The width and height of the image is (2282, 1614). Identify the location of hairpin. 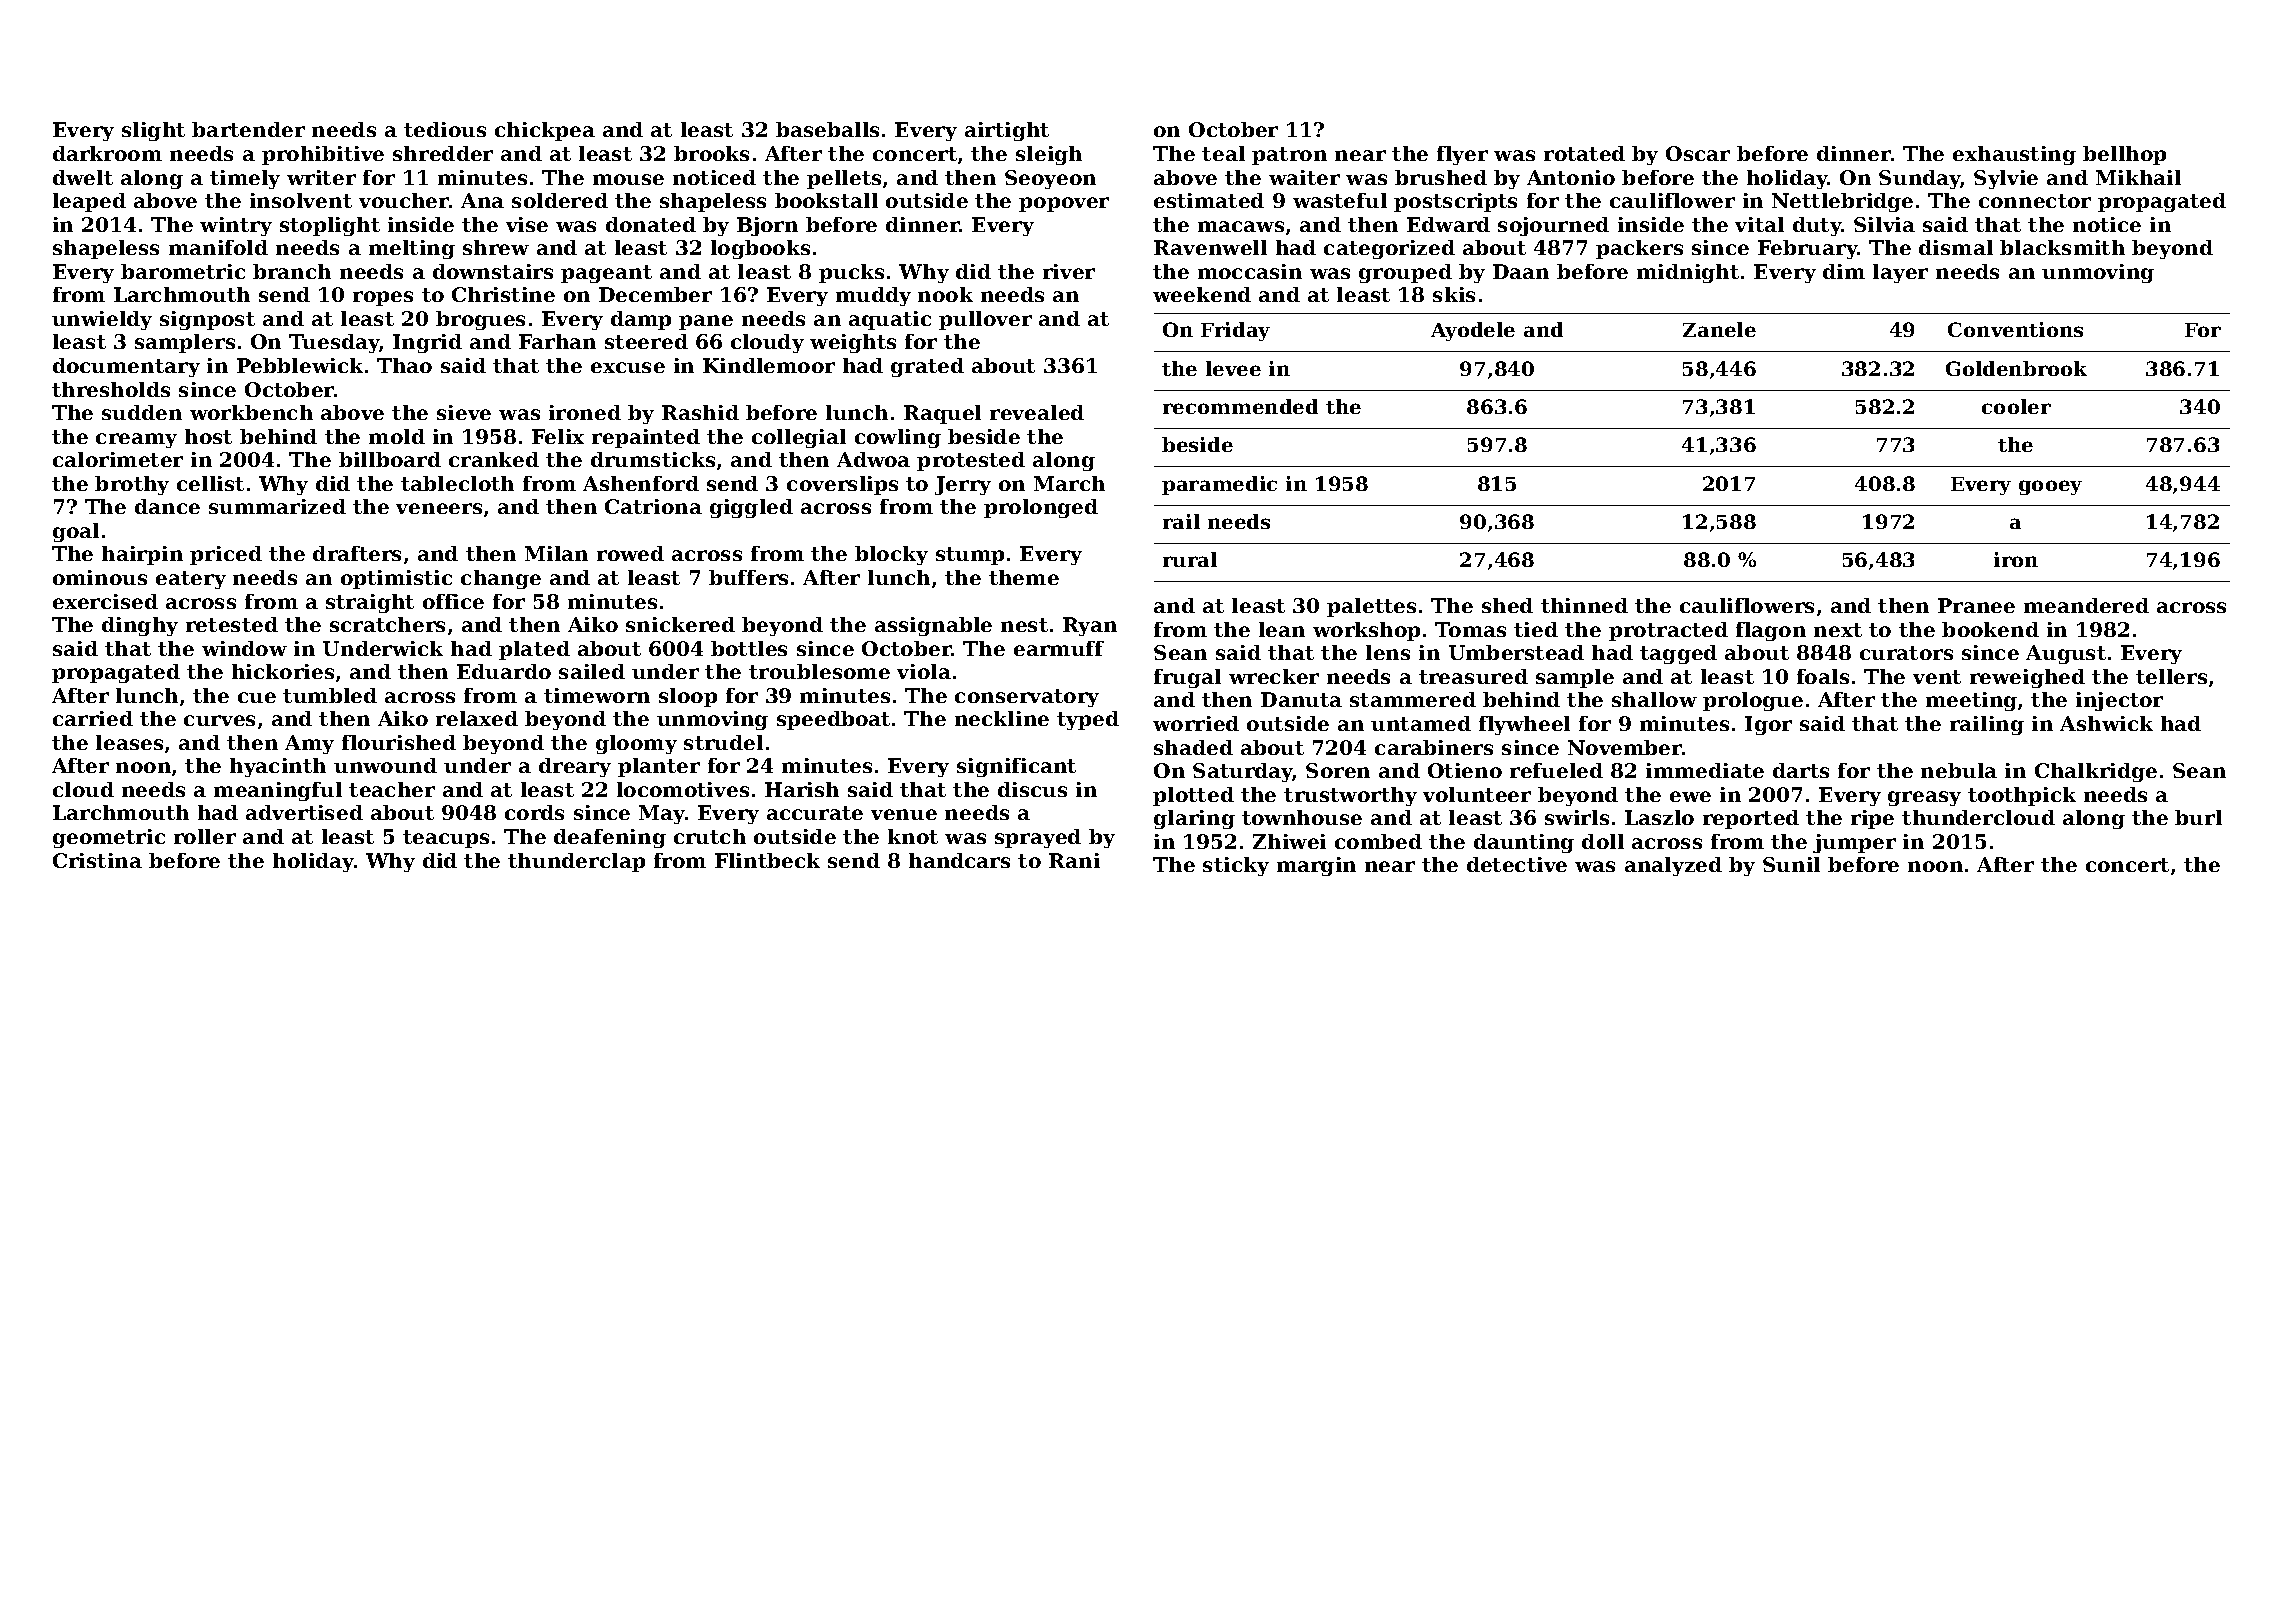
(142, 555).
